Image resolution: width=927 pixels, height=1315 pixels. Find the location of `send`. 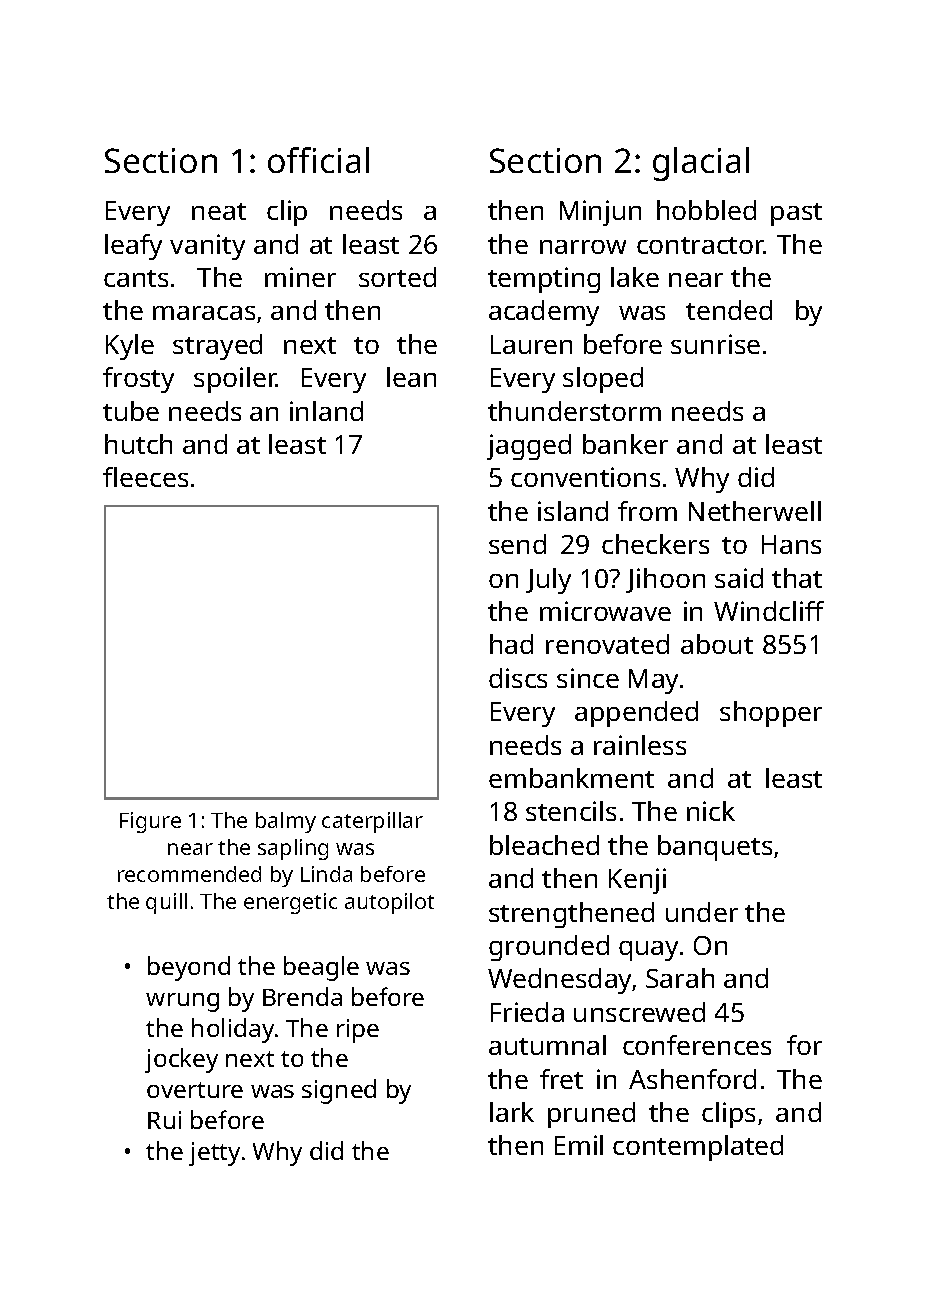

send is located at coordinates (517, 544).
